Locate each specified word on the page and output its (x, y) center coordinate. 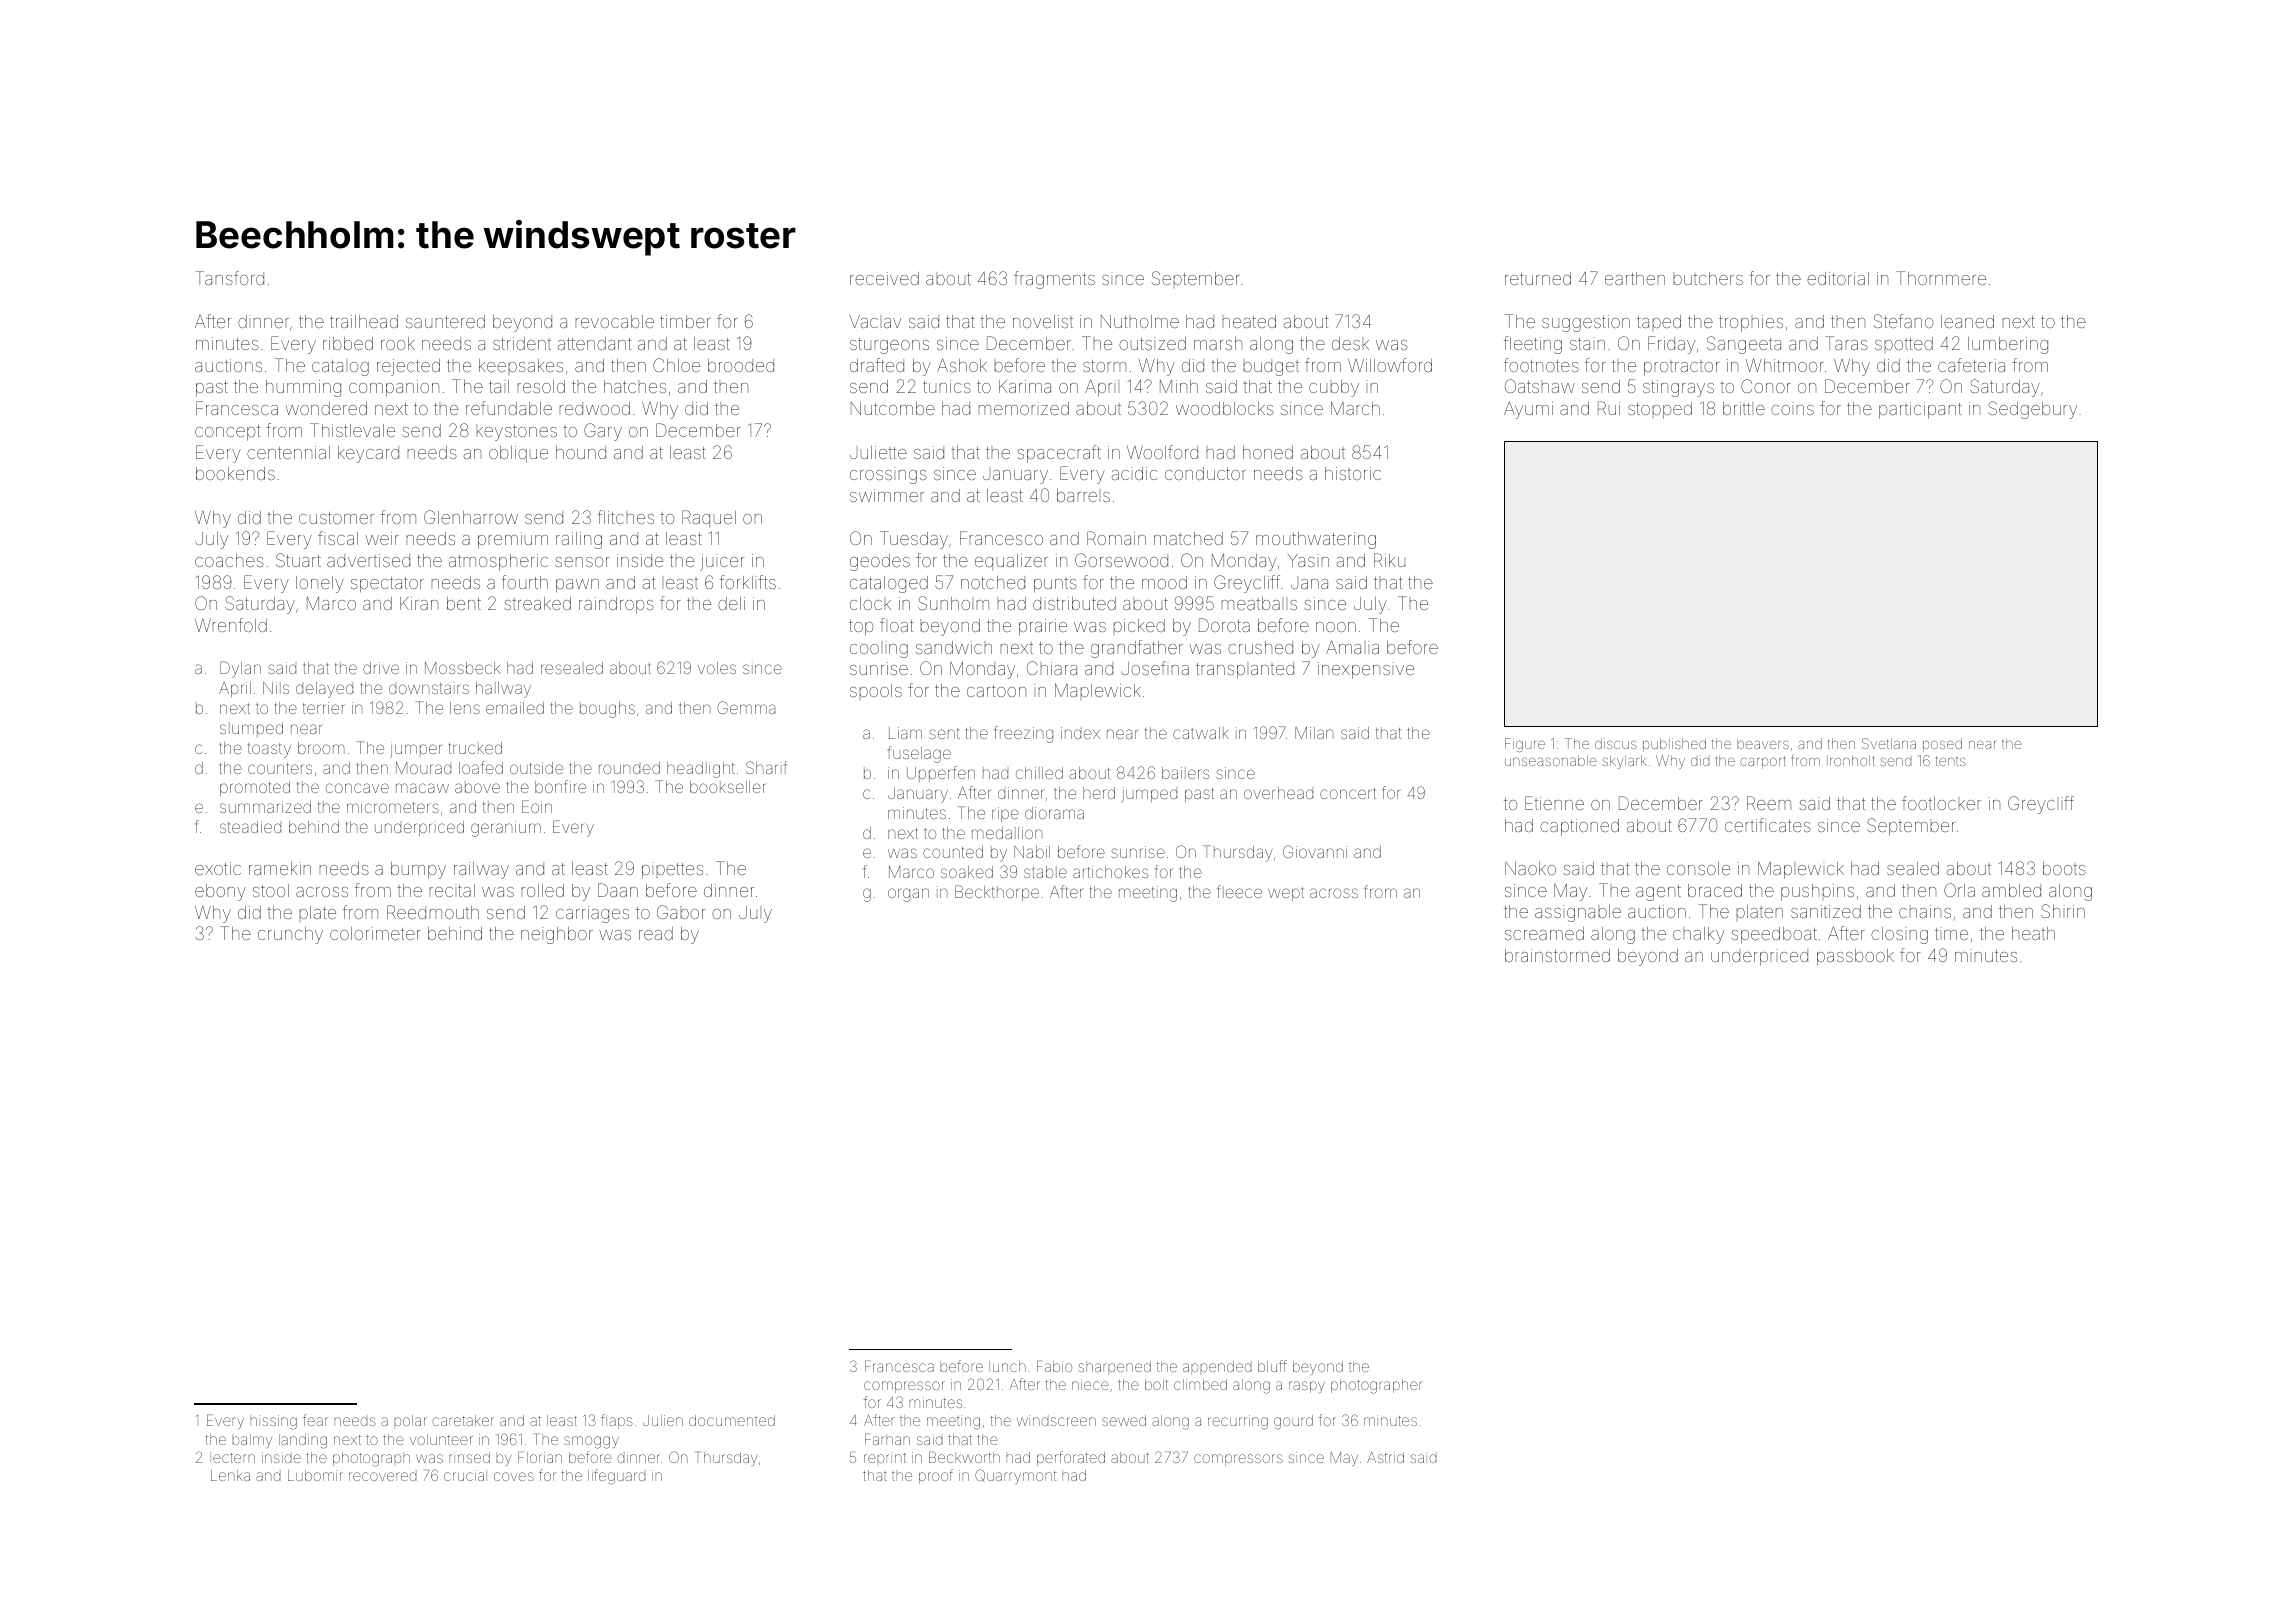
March (1355, 408)
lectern (232, 1457)
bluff (1272, 1366)
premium (513, 540)
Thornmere (1941, 278)
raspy (1307, 1387)
